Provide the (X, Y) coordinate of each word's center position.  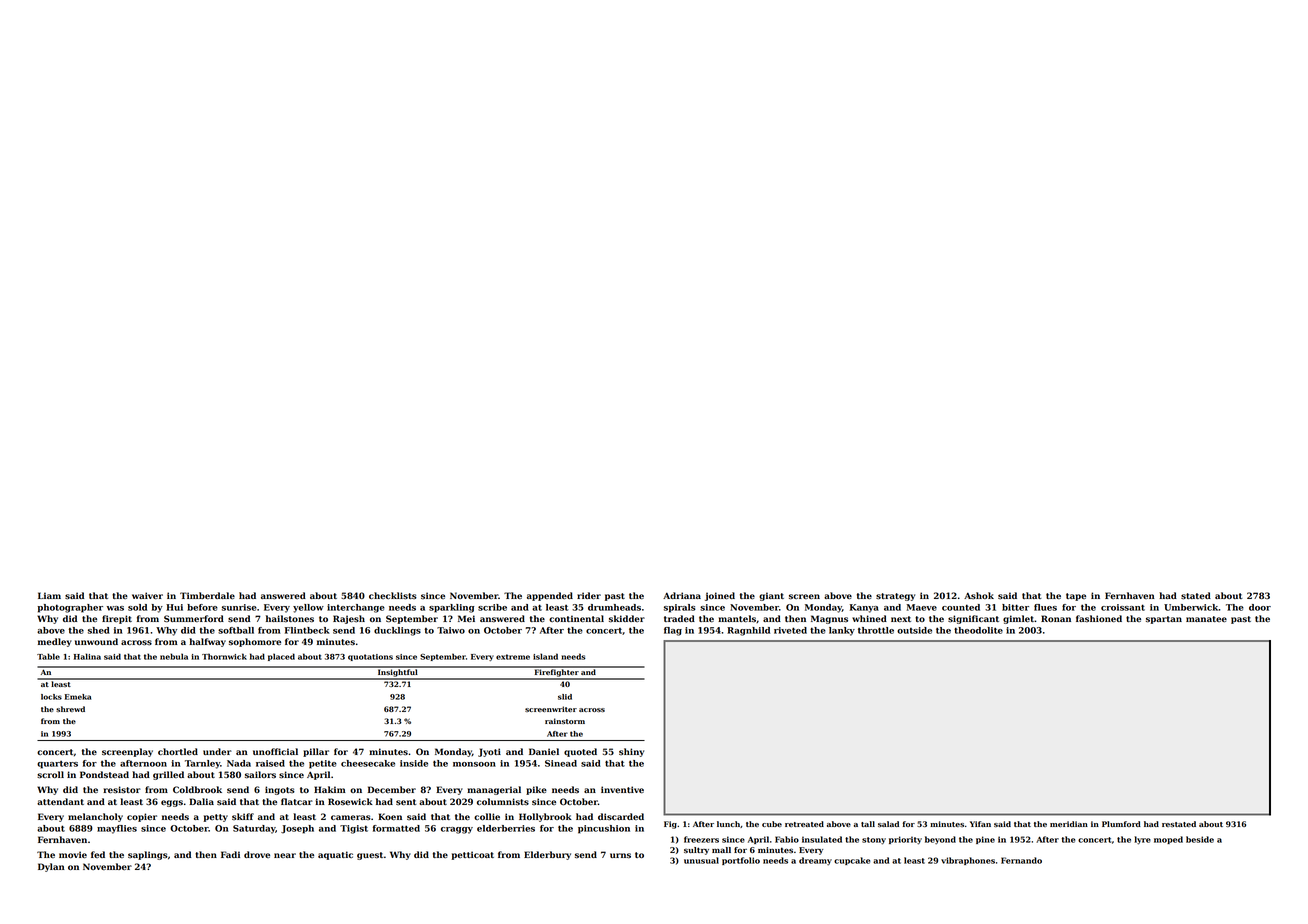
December (392, 790)
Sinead (561, 763)
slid (565, 697)
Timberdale (207, 595)
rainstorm (565, 721)
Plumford (1121, 824)
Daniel (544, 752)
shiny (631, 752)
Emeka (78, 697)
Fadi (230, 854)
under (217, 751)
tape (1076, 597)
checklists (393, 596)
